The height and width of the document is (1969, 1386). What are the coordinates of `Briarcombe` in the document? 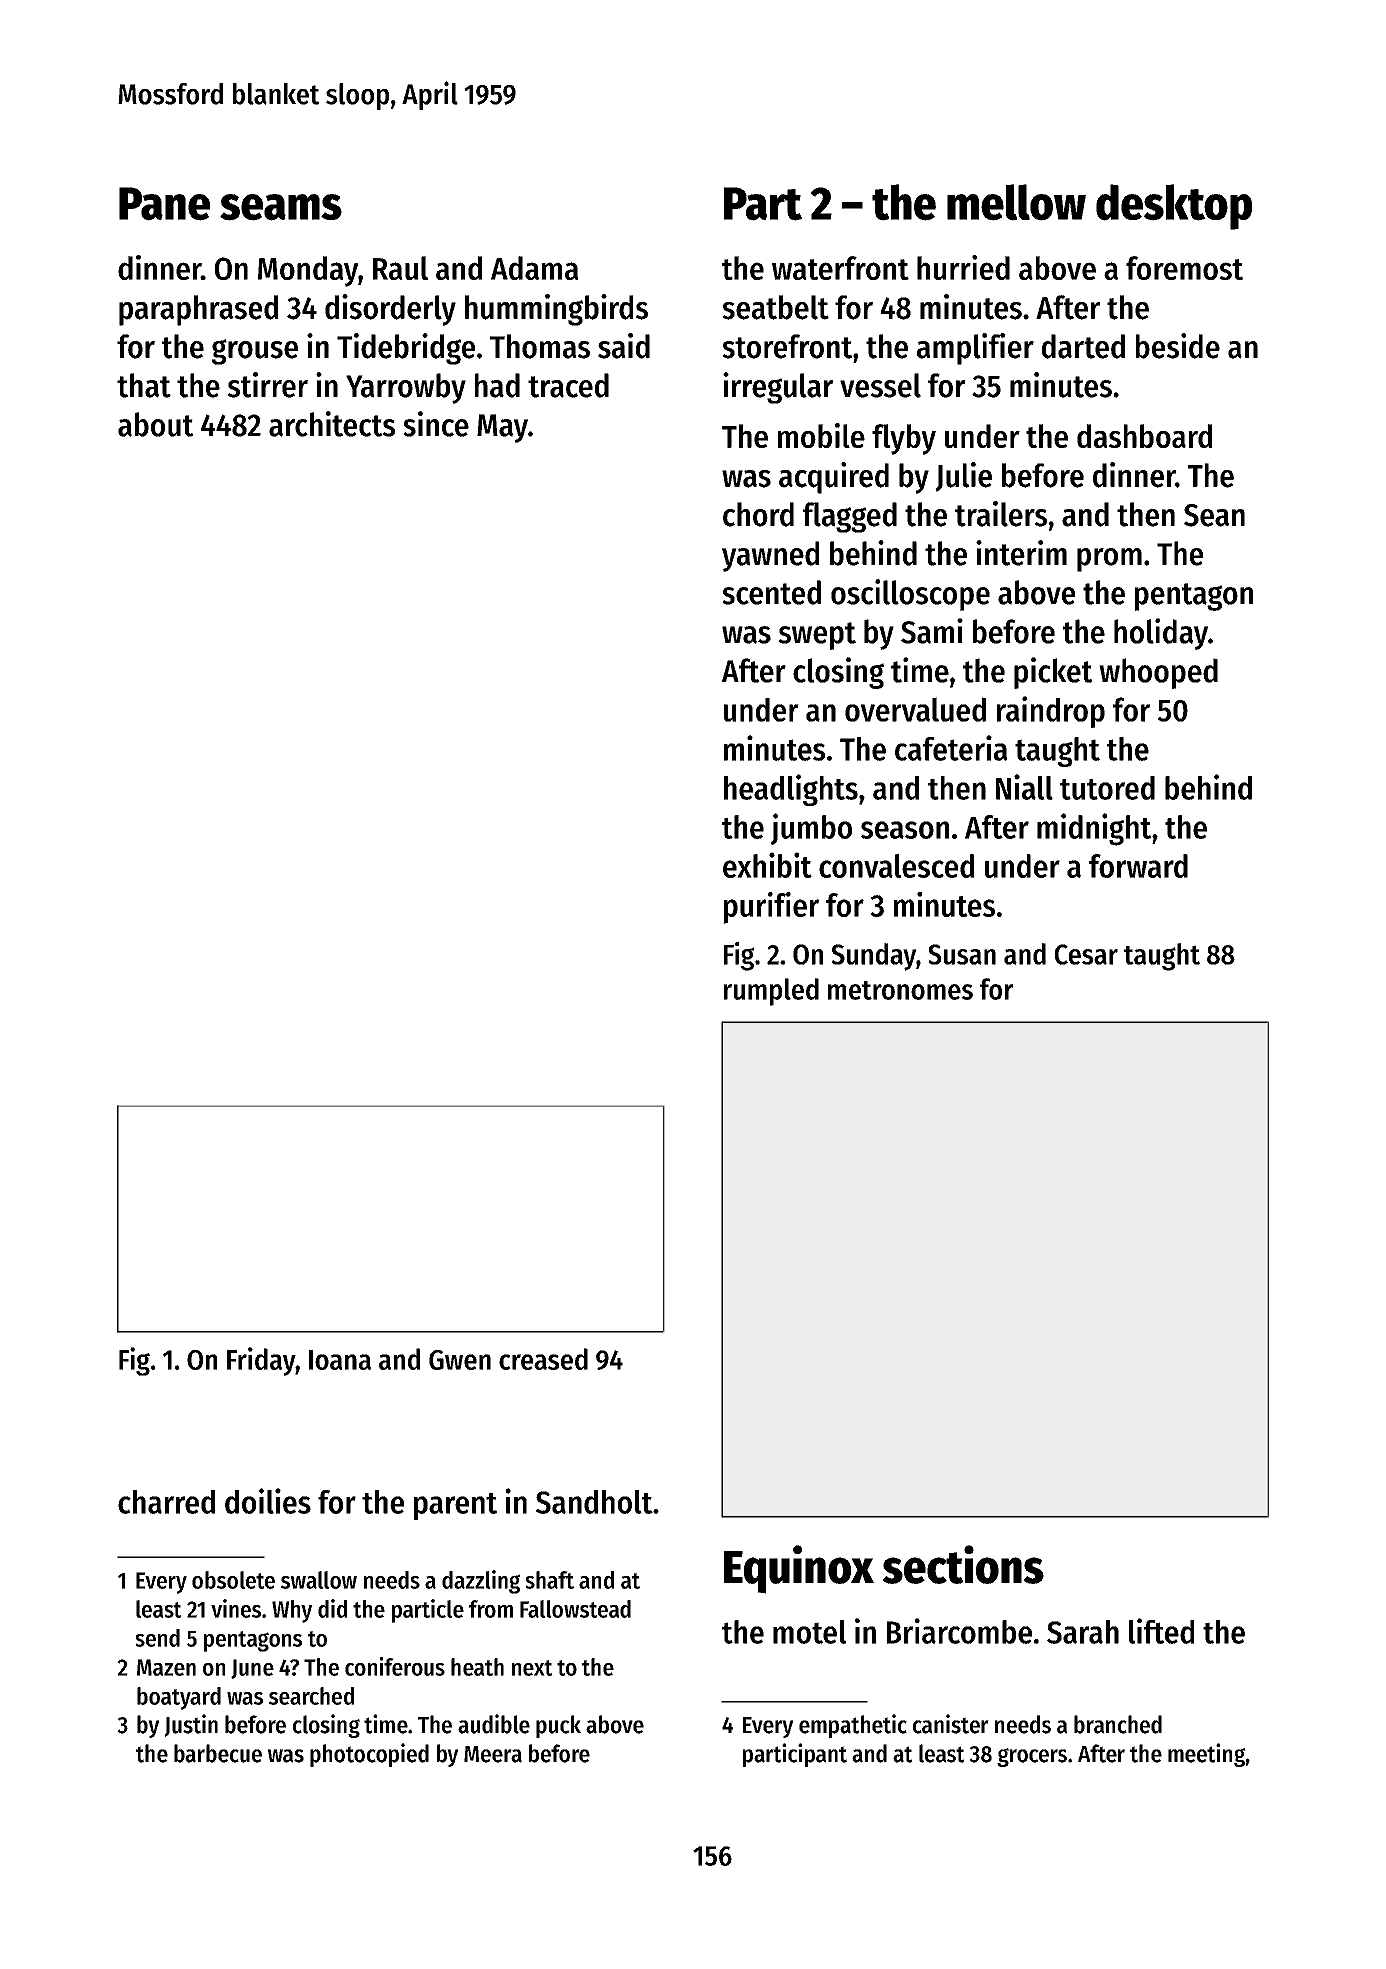 It's located at (959, 1631).
